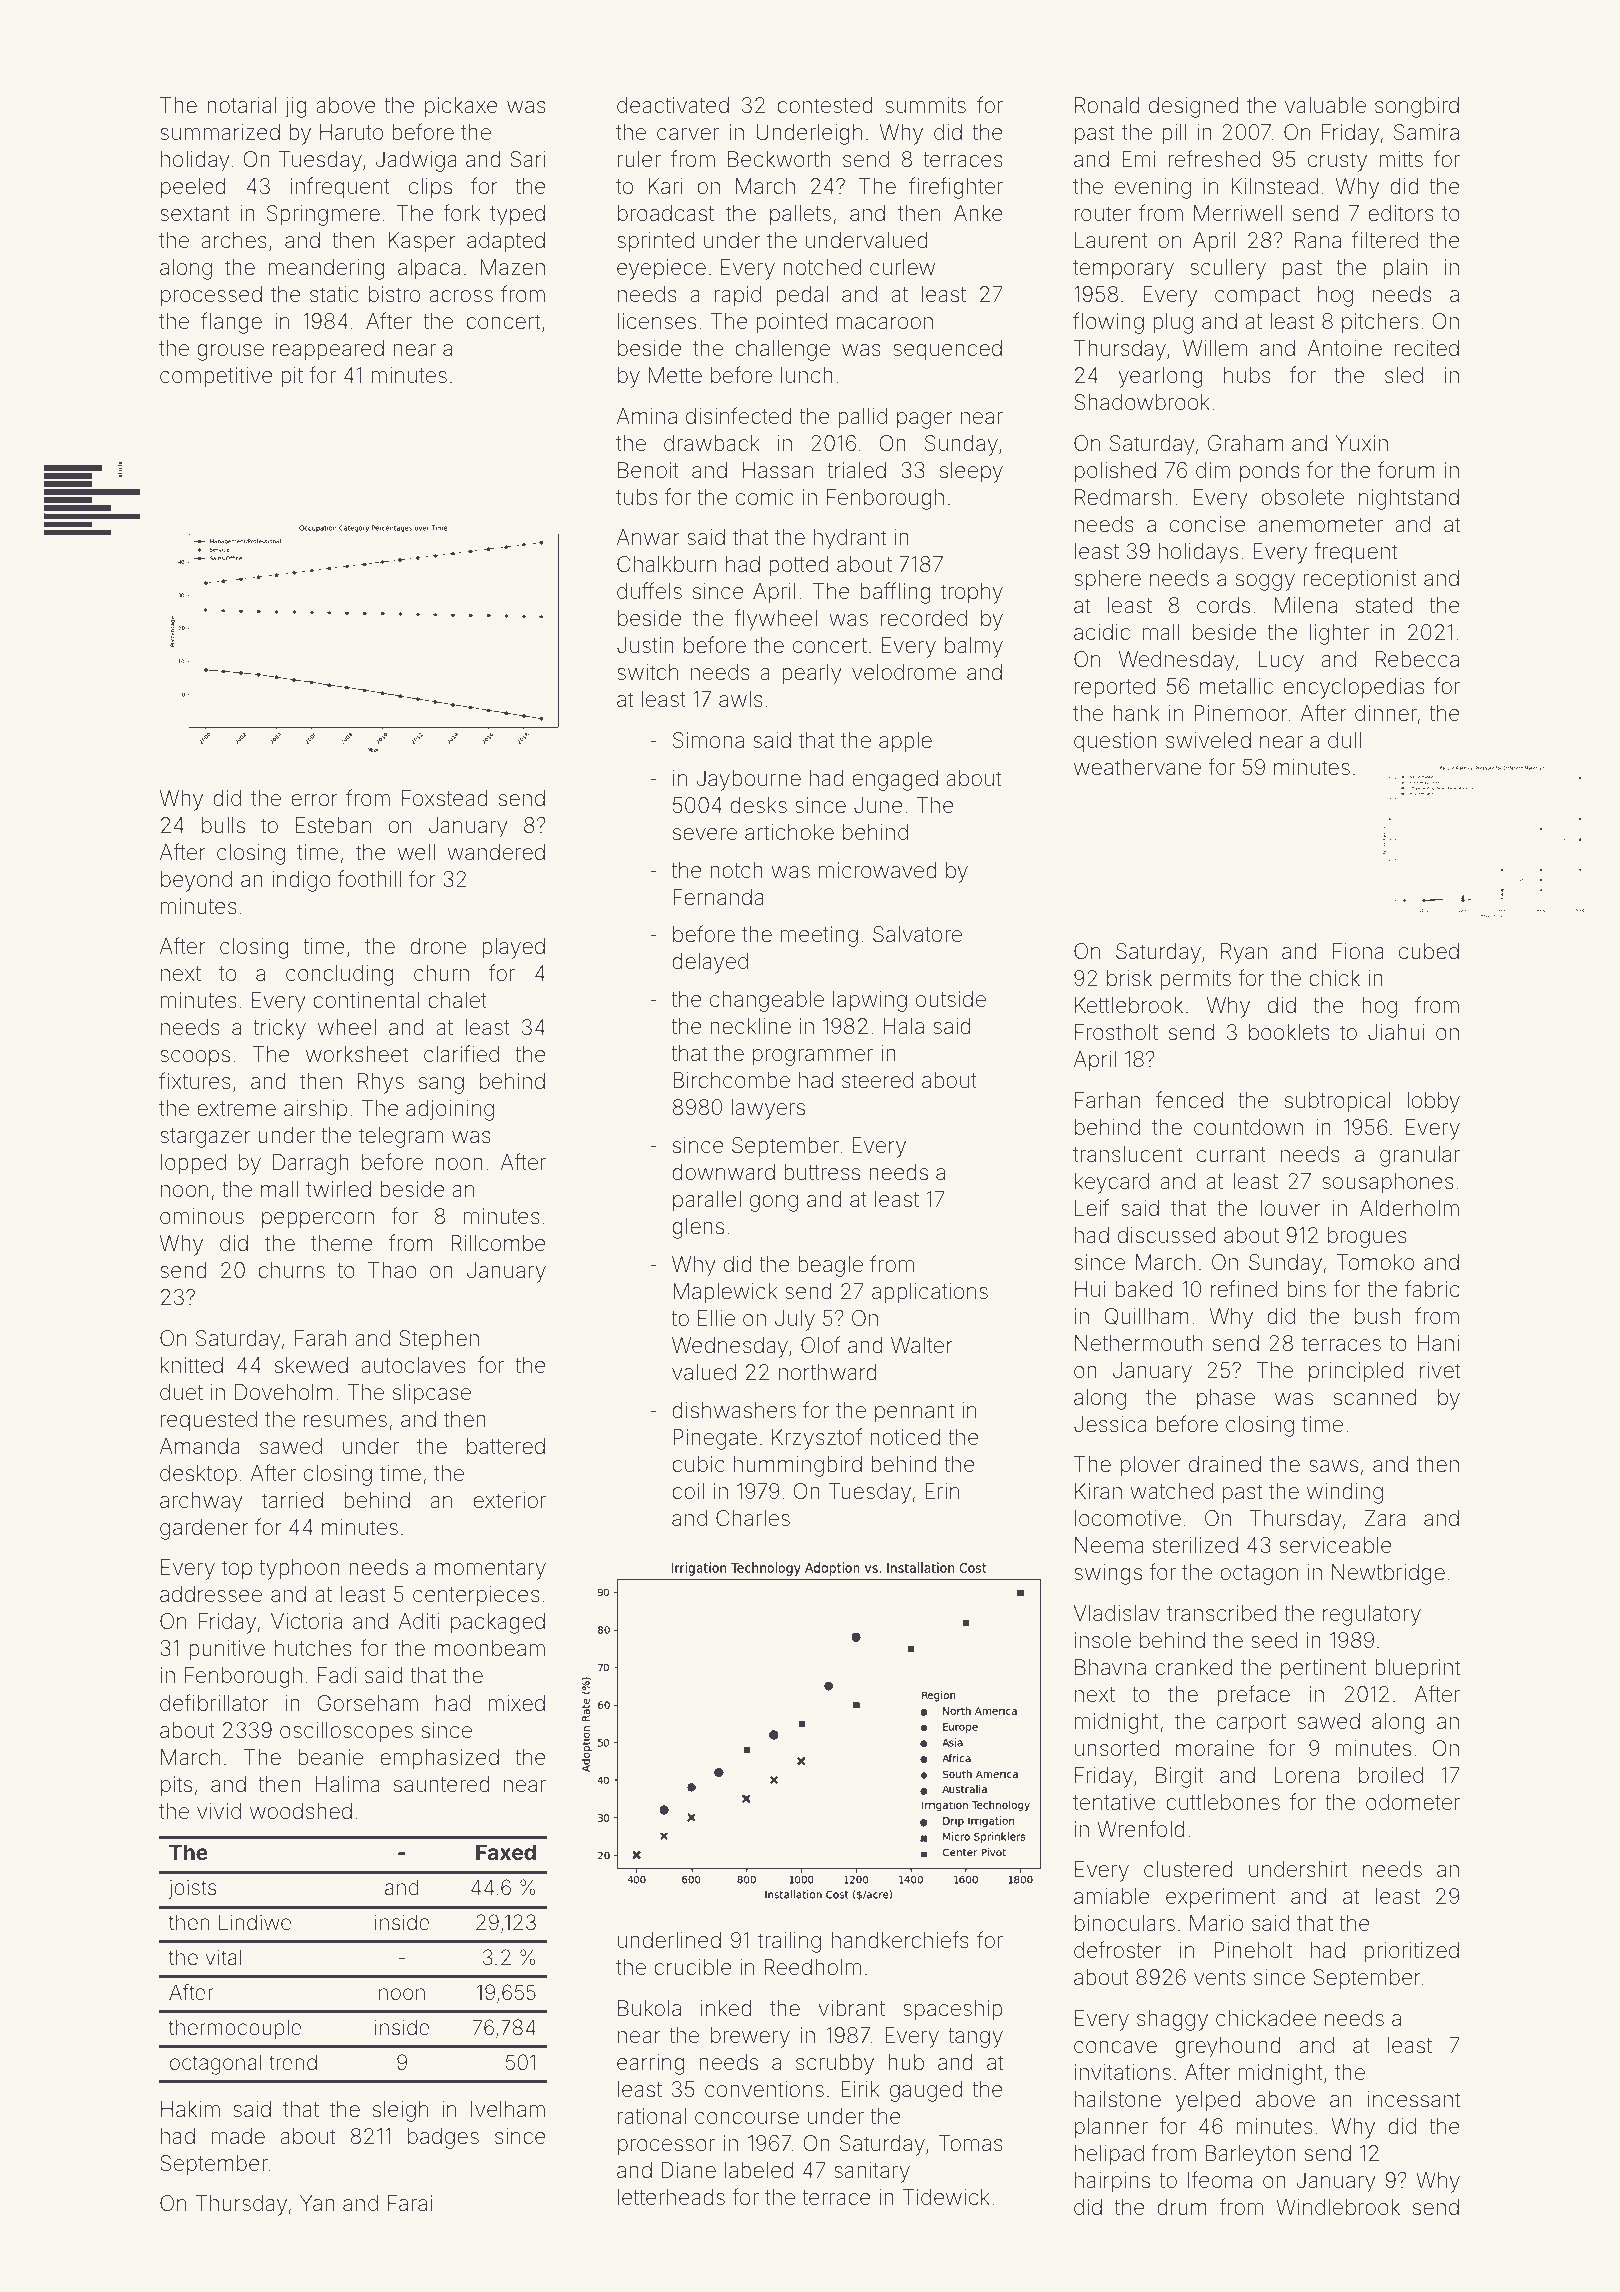  I want to click on Kilnstead, so click(1274, 186).
